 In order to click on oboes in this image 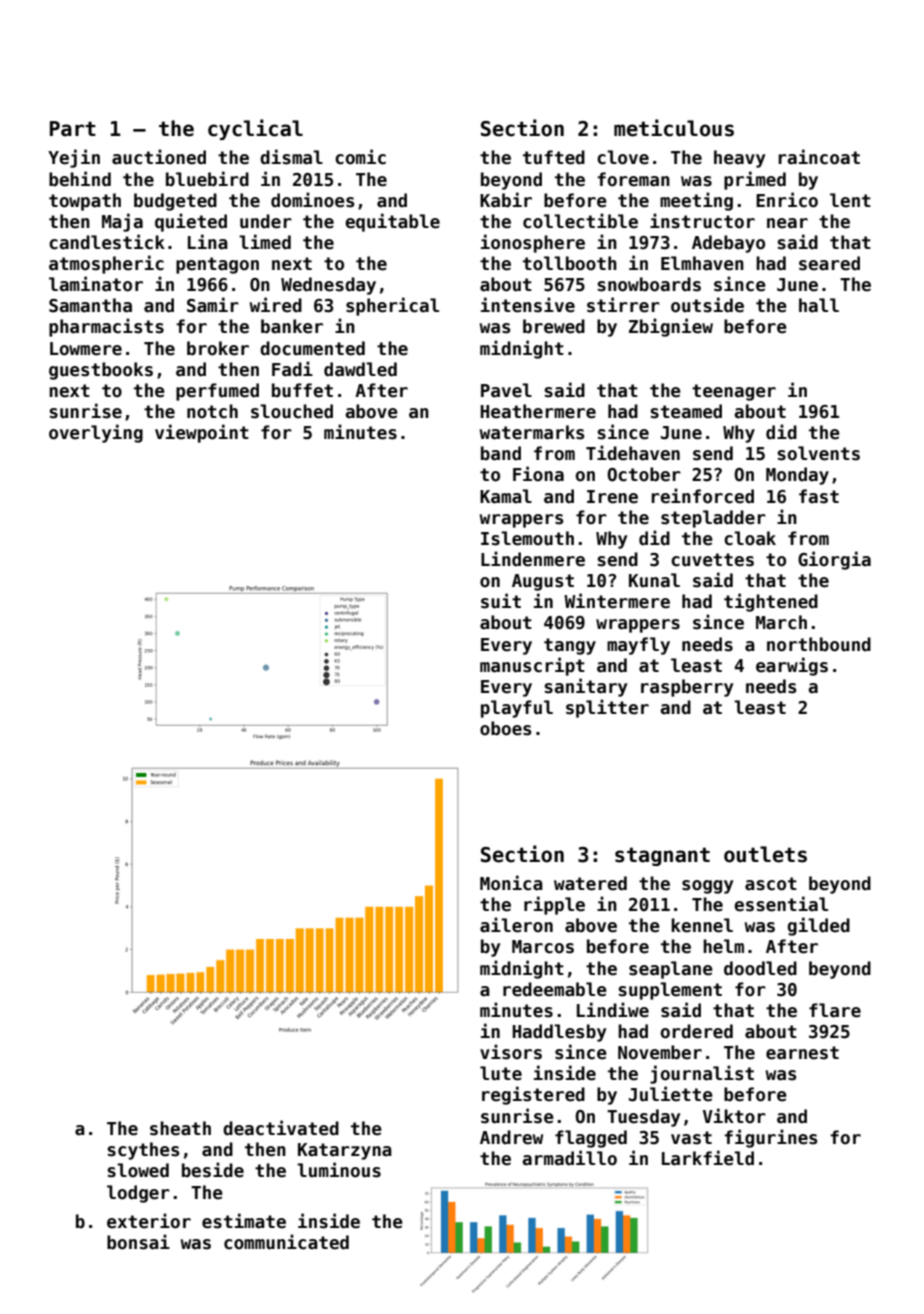, I will do `click(505, 728)`.
